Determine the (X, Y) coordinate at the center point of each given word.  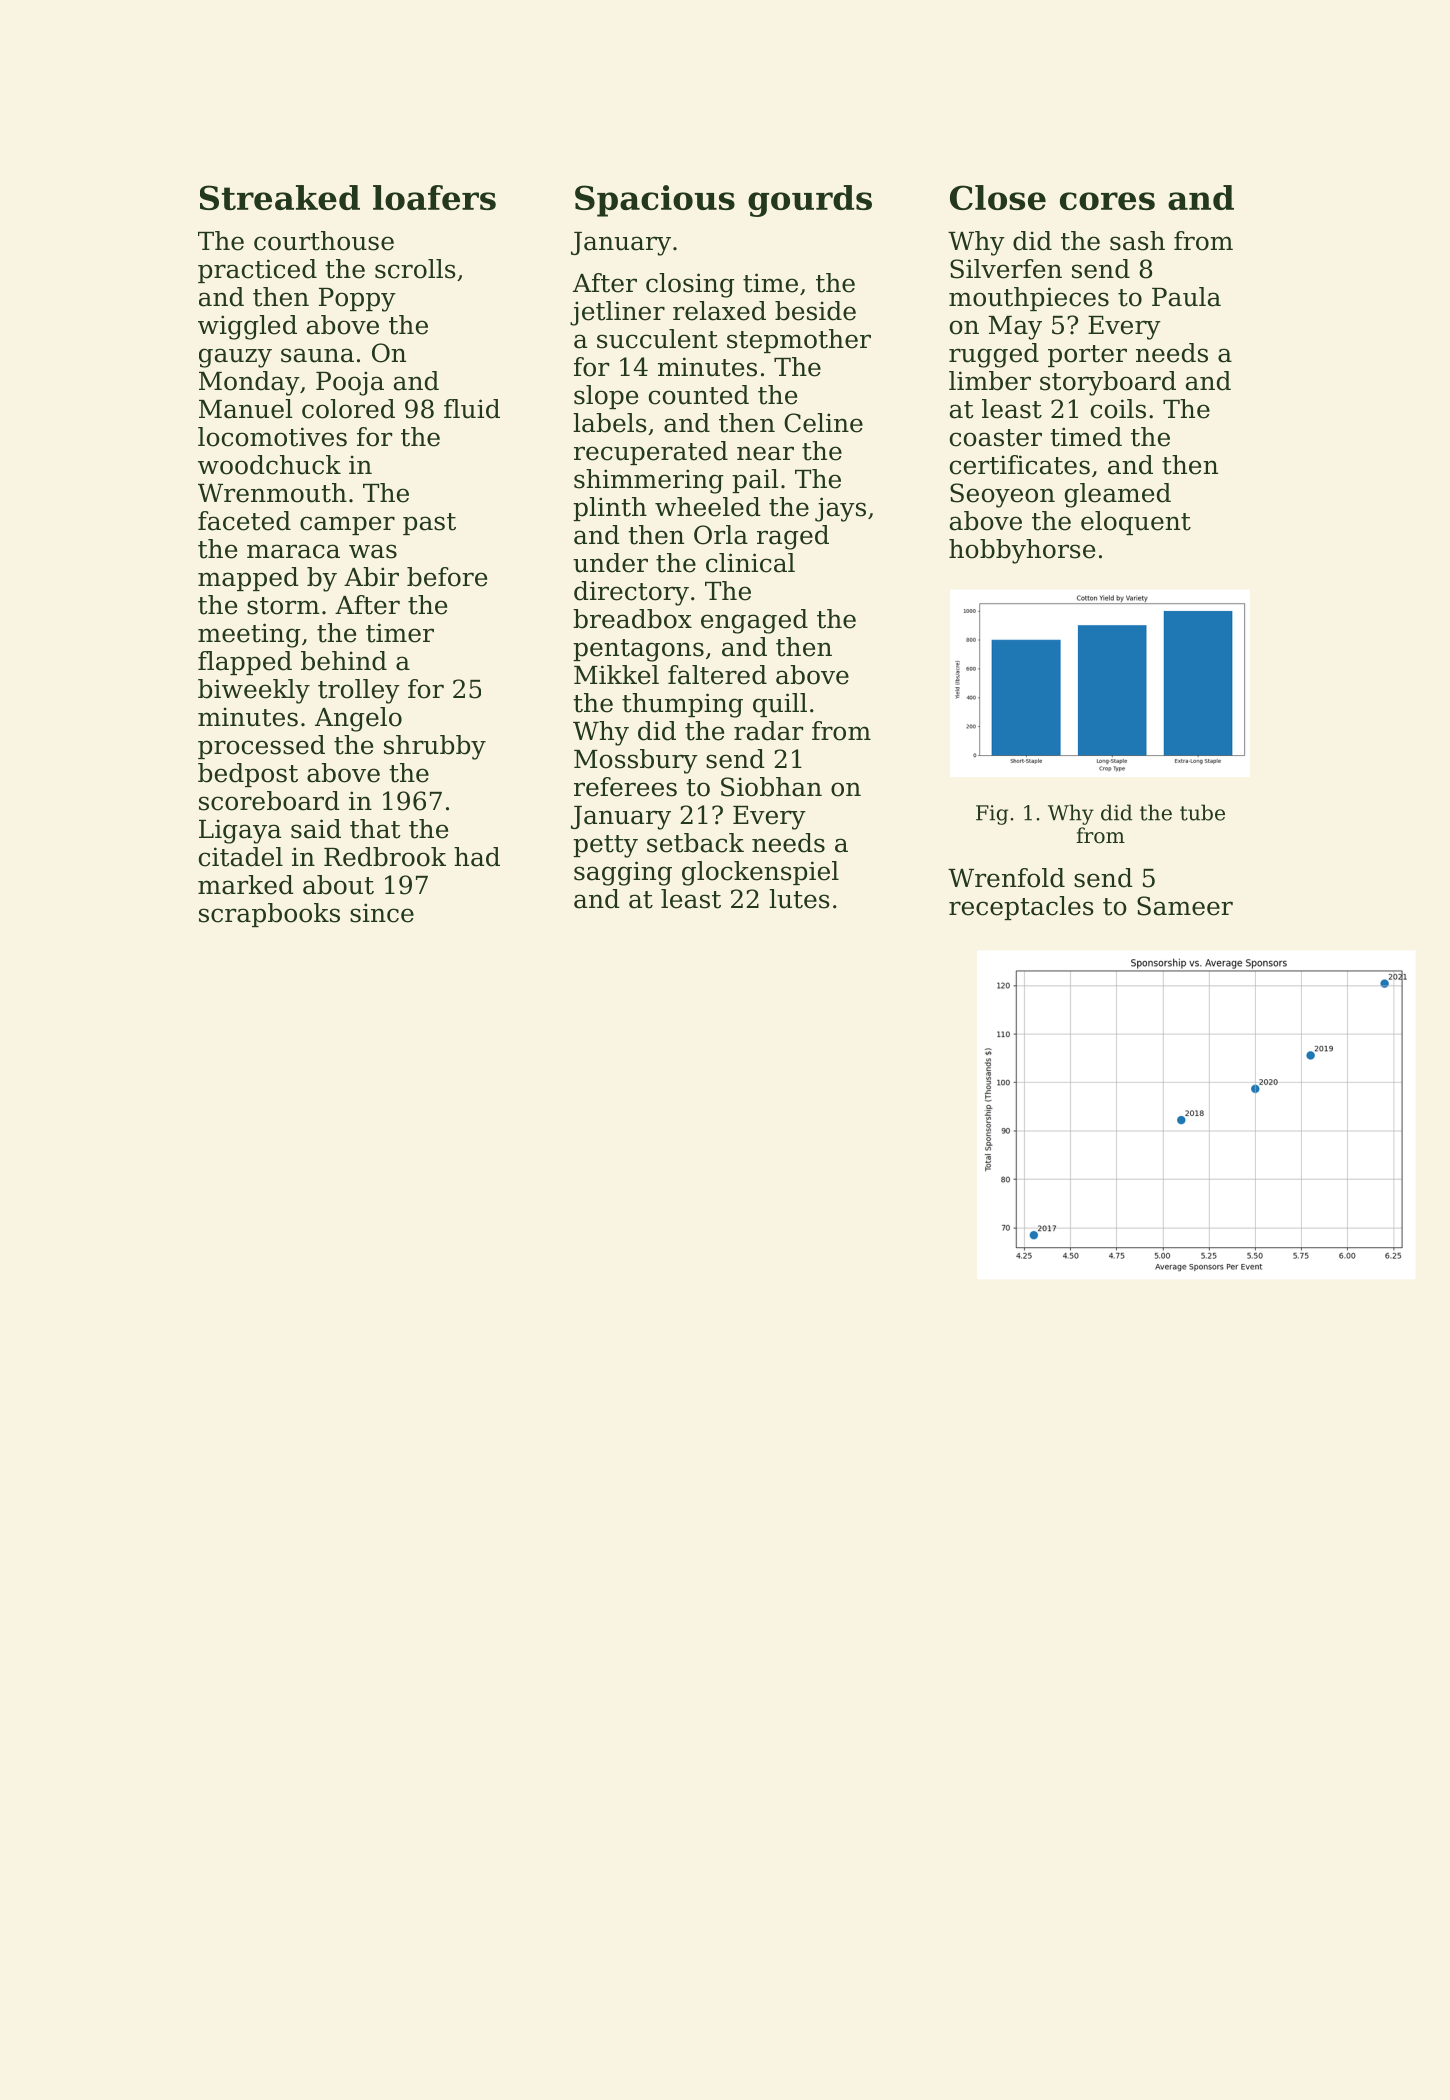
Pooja (350, 383)
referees (625, 787)
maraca (293, 551)
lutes (799, 899)
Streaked (280, 197)
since (382, 913)
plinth (610, 509)
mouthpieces (1029, 299)
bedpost (248, 775)
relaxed (719, 311)
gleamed (1118, 495)
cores (1107, 201)
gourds (810, 201)
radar (768, 731)
